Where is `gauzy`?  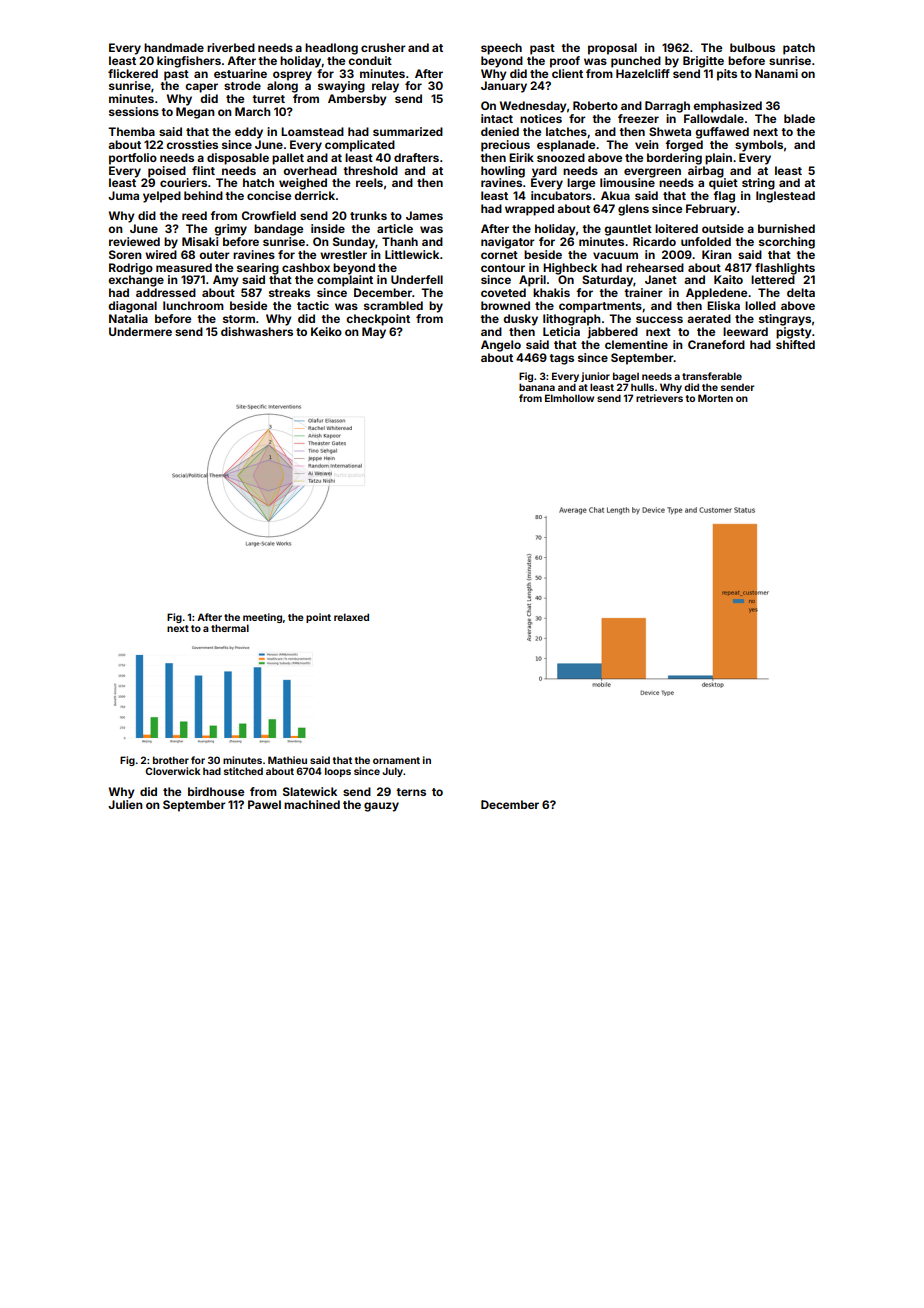 gauzy is located at coordinates (381, 807).
